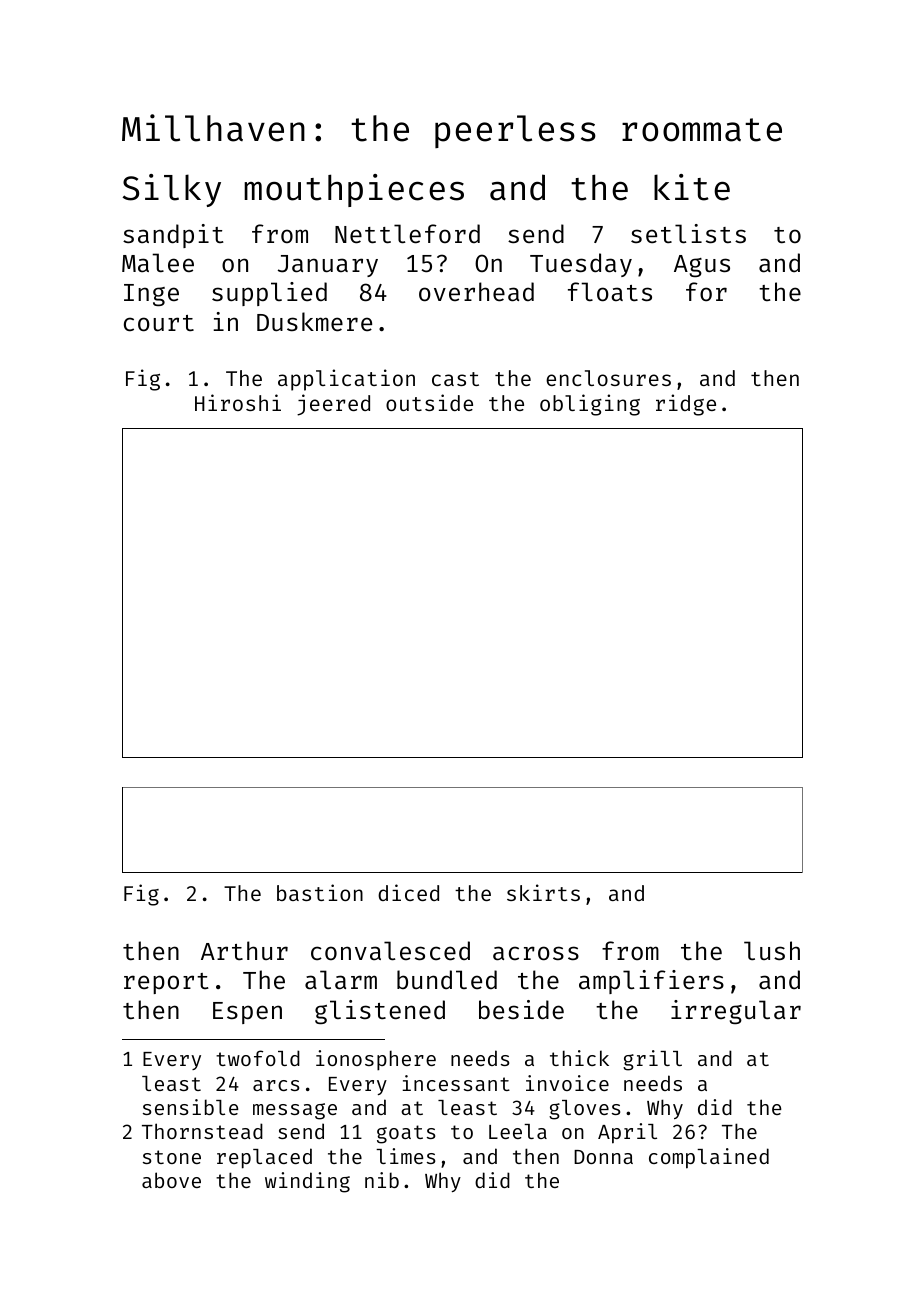 The image size is (924, 1311). I want to click on across, so click(536, 953).
